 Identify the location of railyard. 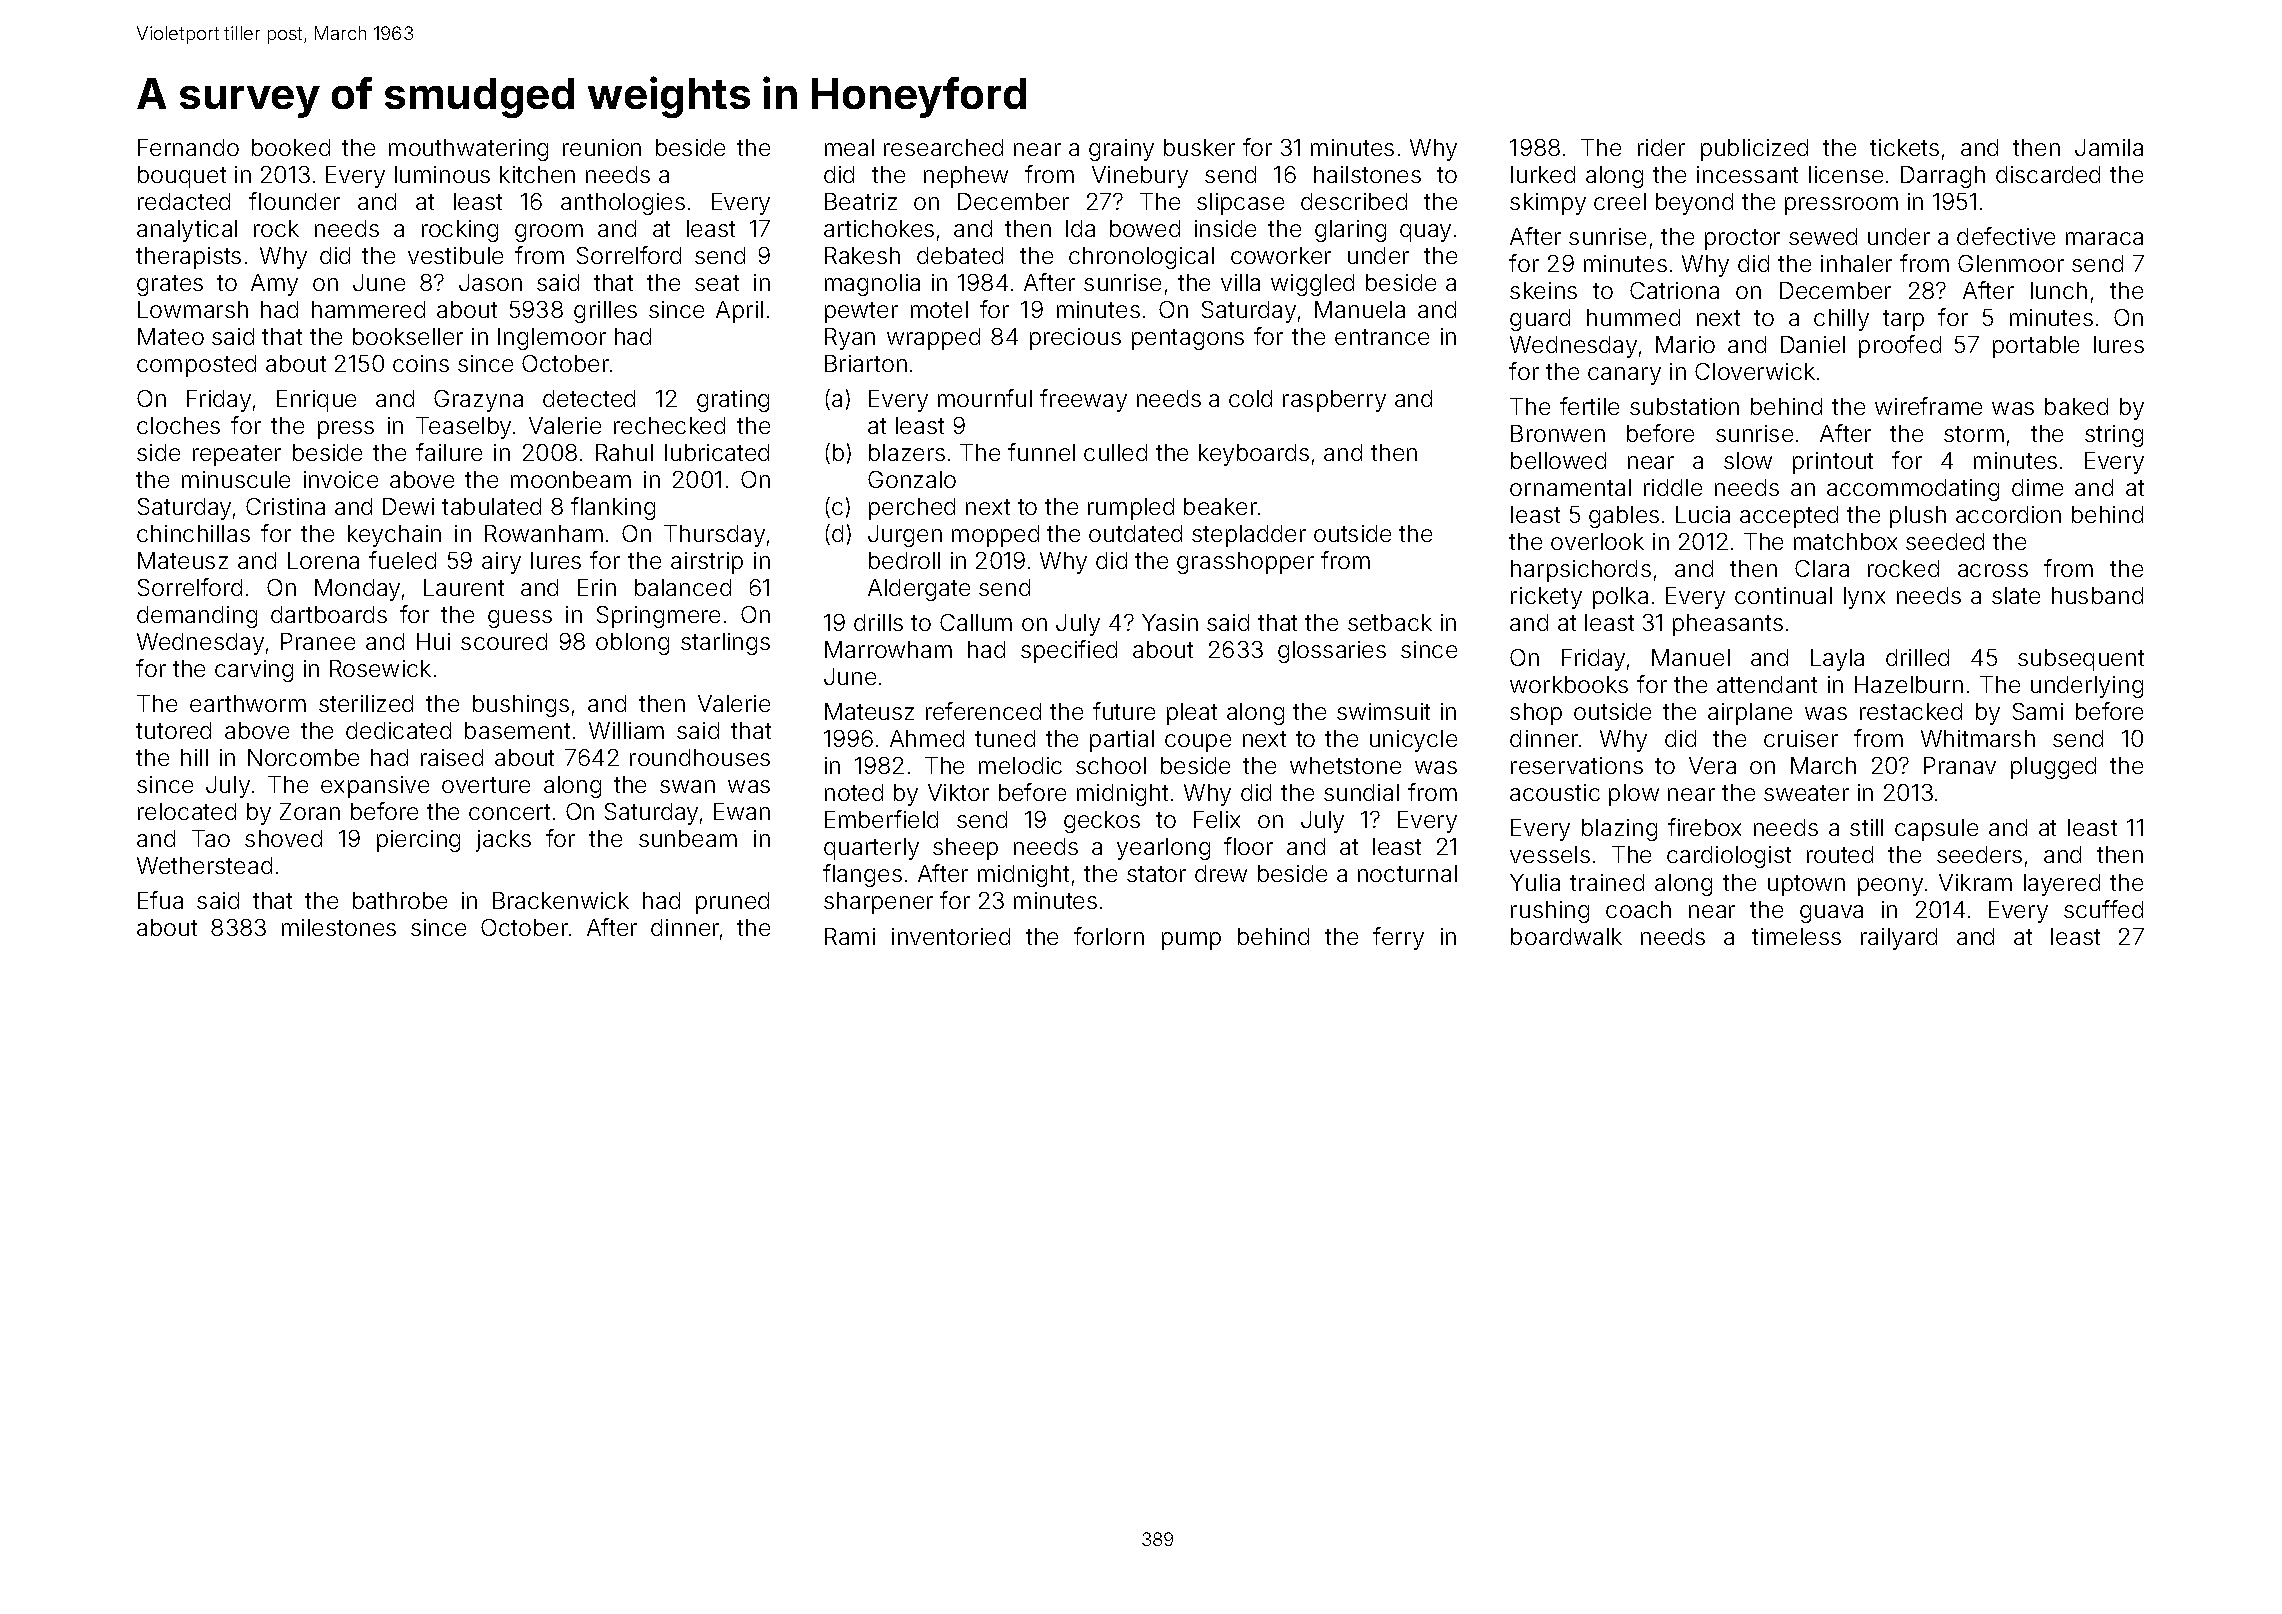
(1899, 939).
